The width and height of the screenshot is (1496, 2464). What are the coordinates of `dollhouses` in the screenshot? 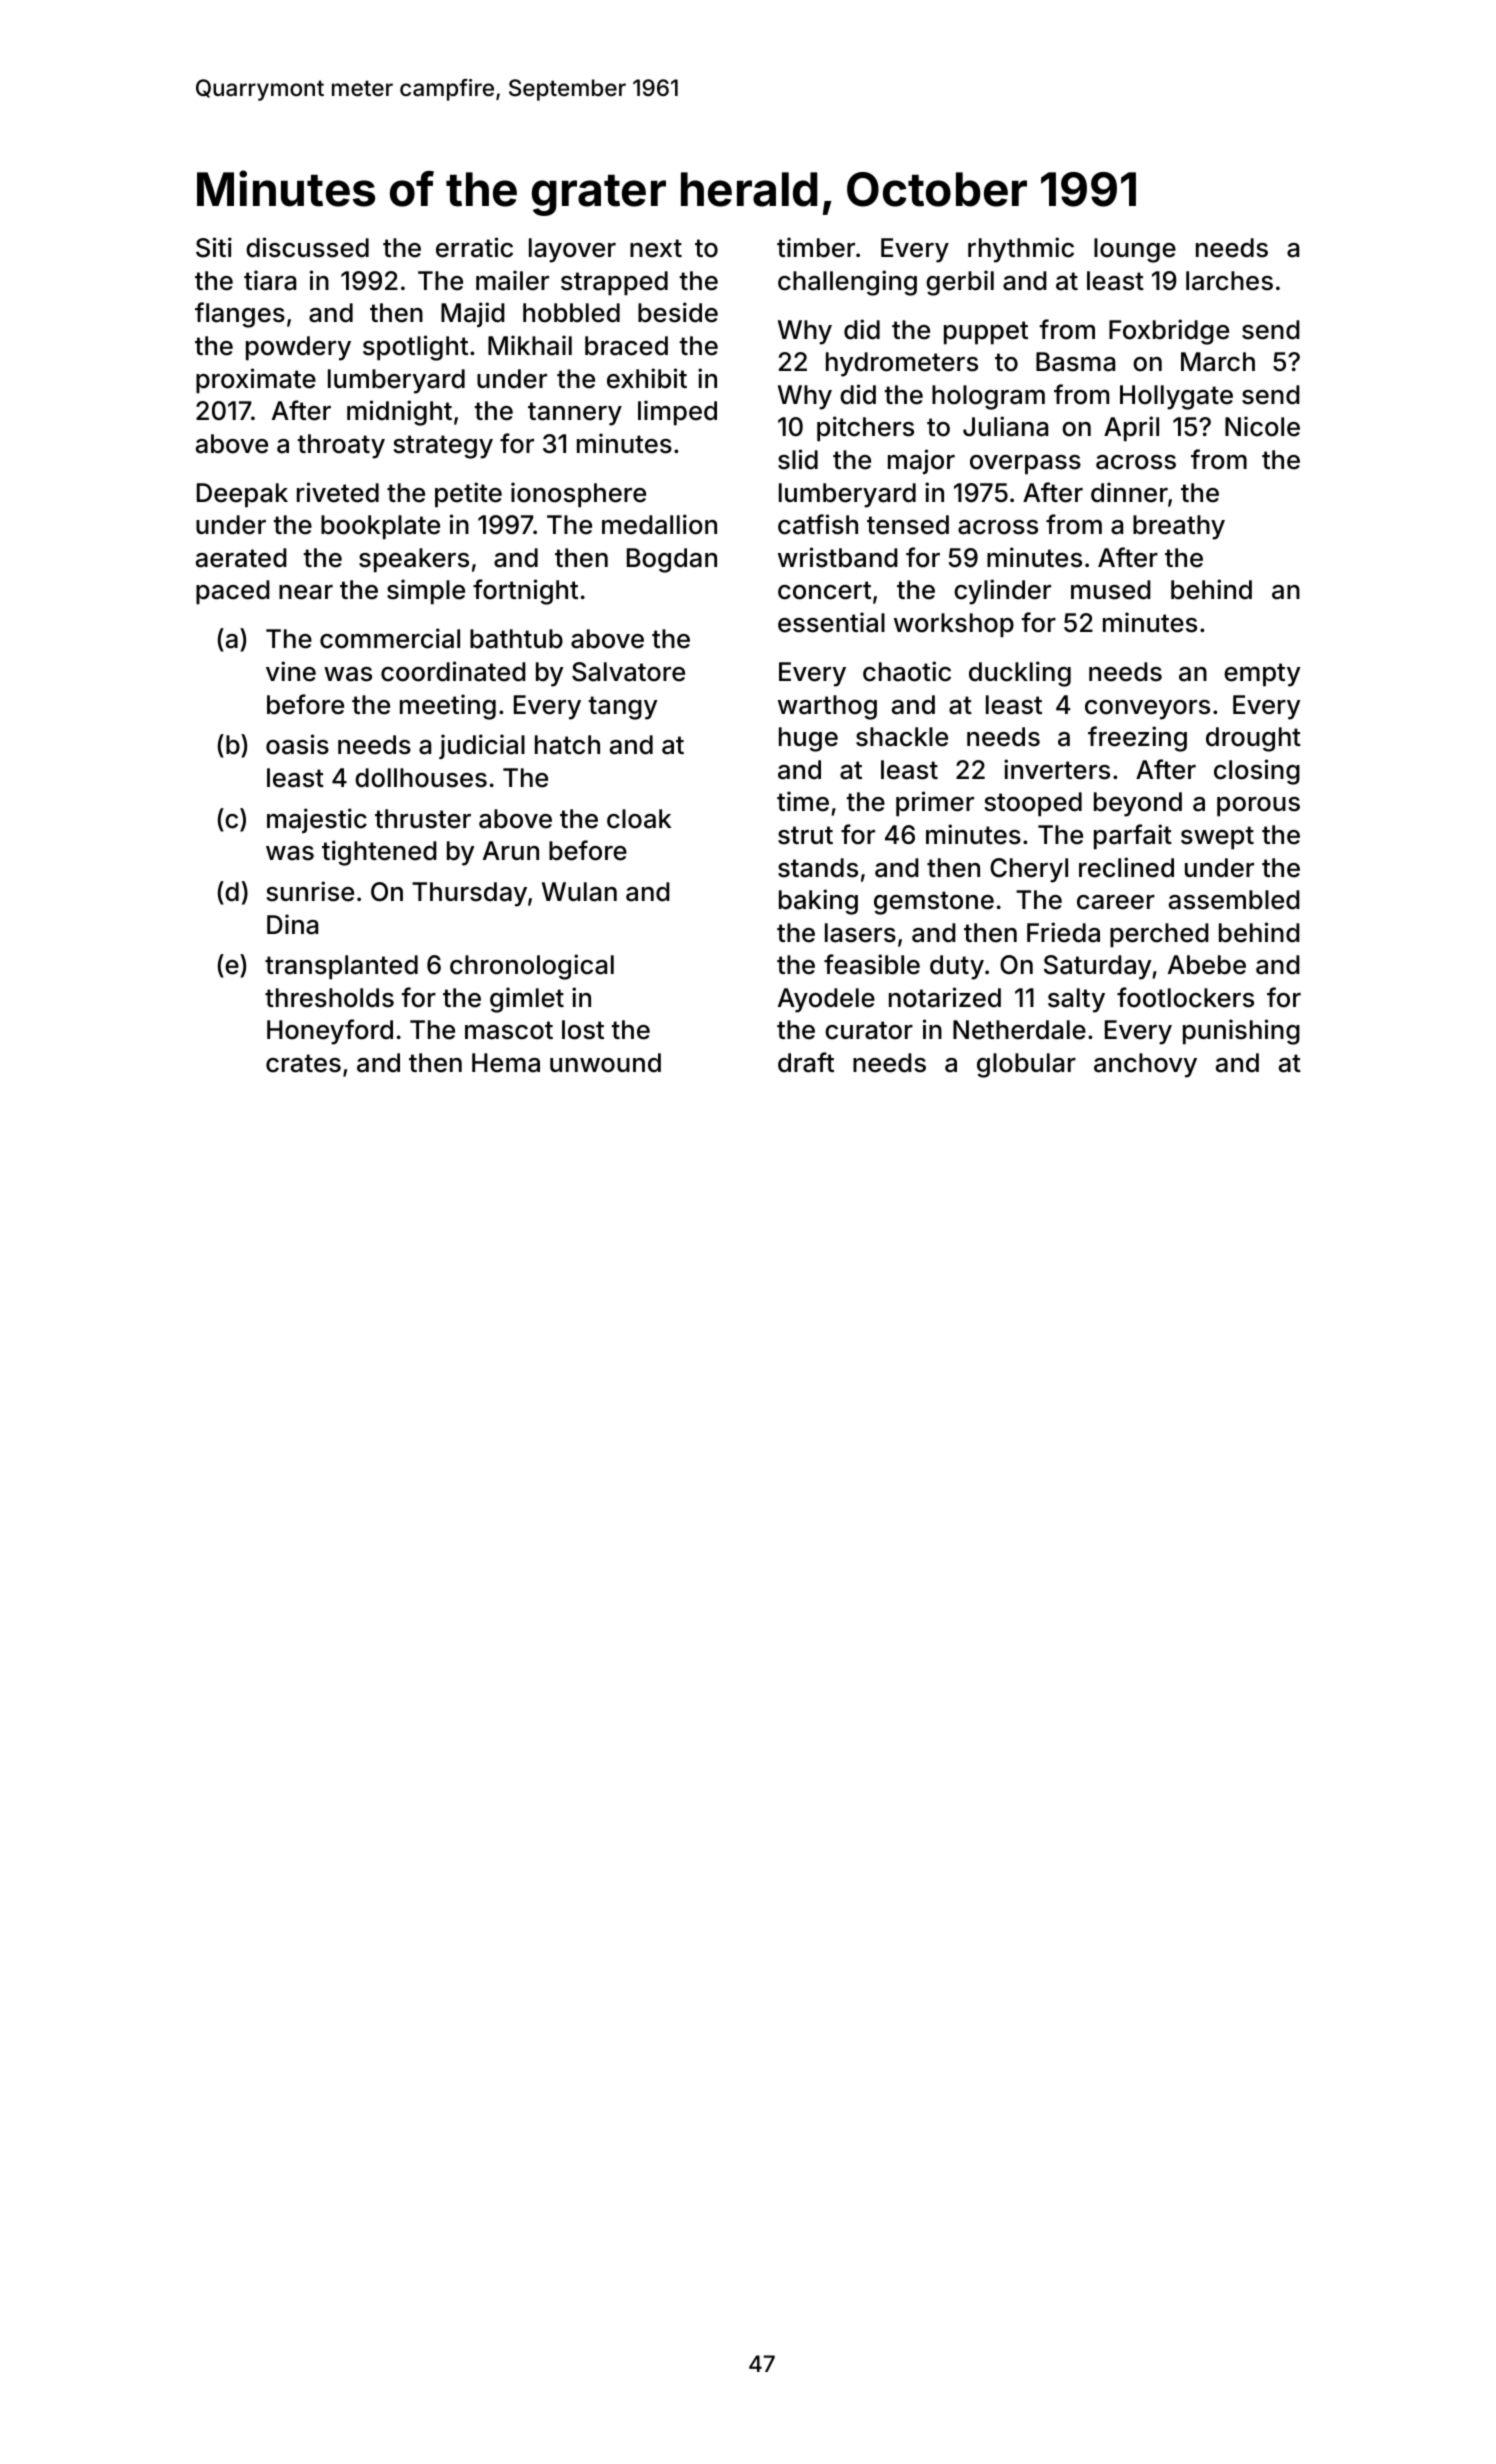 It's located at (421, 778).
